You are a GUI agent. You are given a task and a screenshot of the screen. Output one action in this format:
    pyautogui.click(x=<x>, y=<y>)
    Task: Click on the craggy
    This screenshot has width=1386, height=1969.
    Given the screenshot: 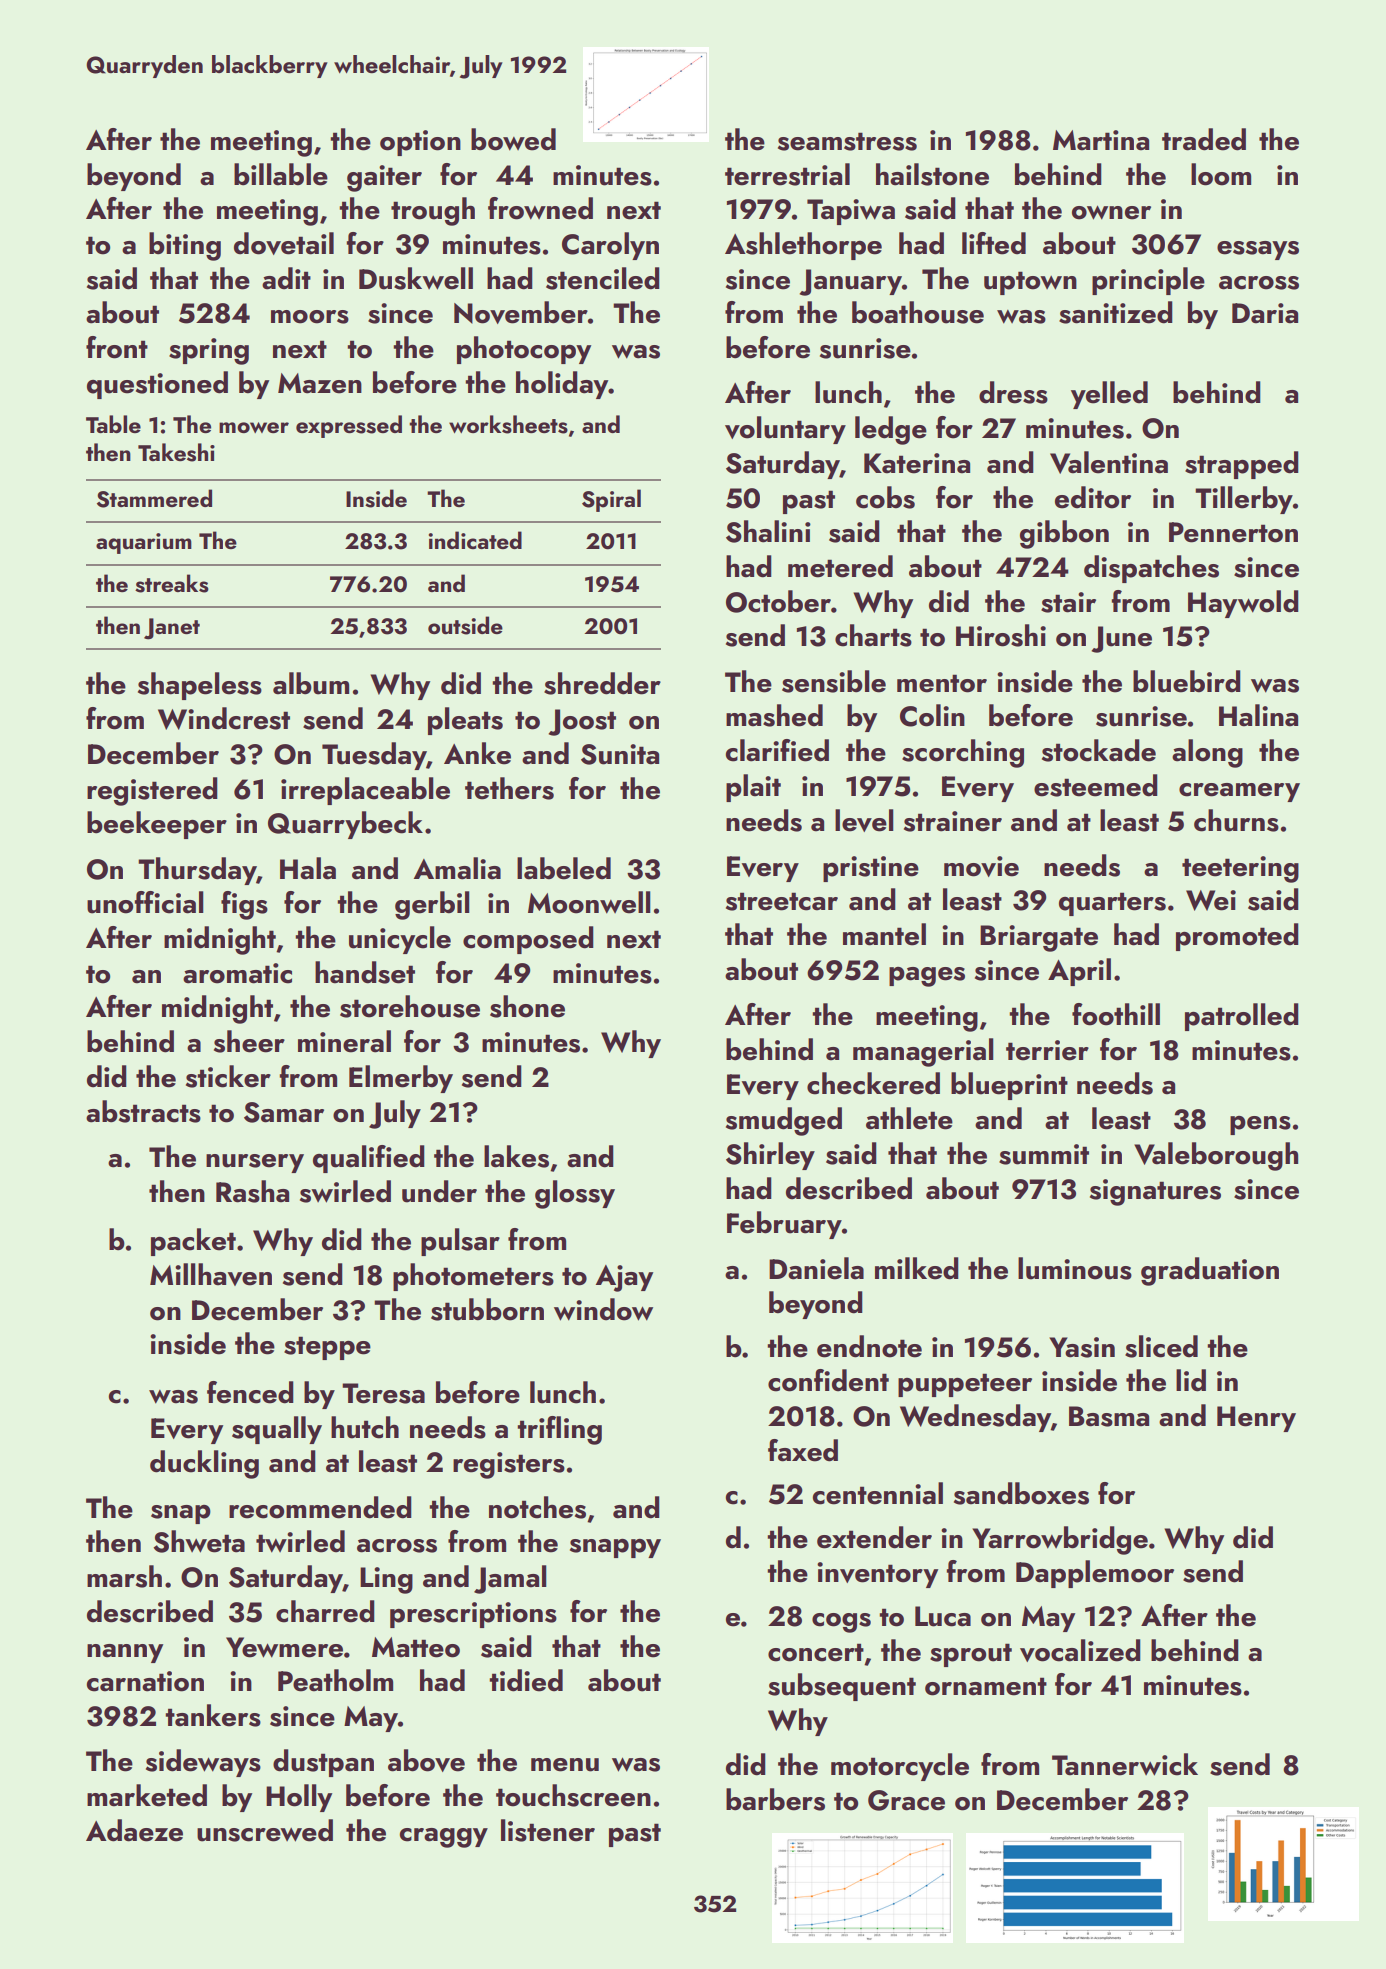 What is the action you would take?
    pyautogui.click(x=444, y=1838)
